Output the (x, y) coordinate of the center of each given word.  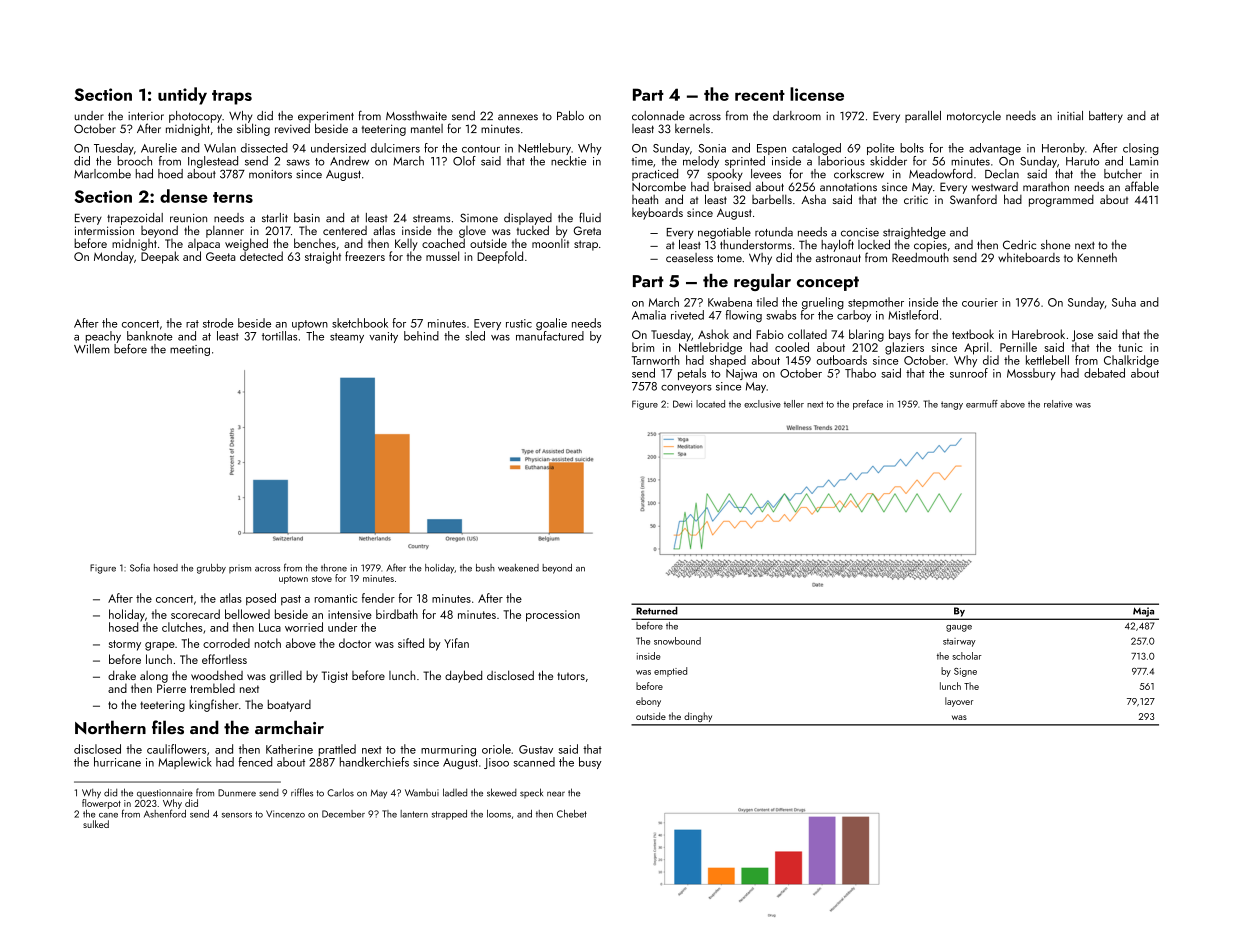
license (817, 94)
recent (760, 95)
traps (232, 97)
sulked (96, 824)
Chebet (572, 814)
